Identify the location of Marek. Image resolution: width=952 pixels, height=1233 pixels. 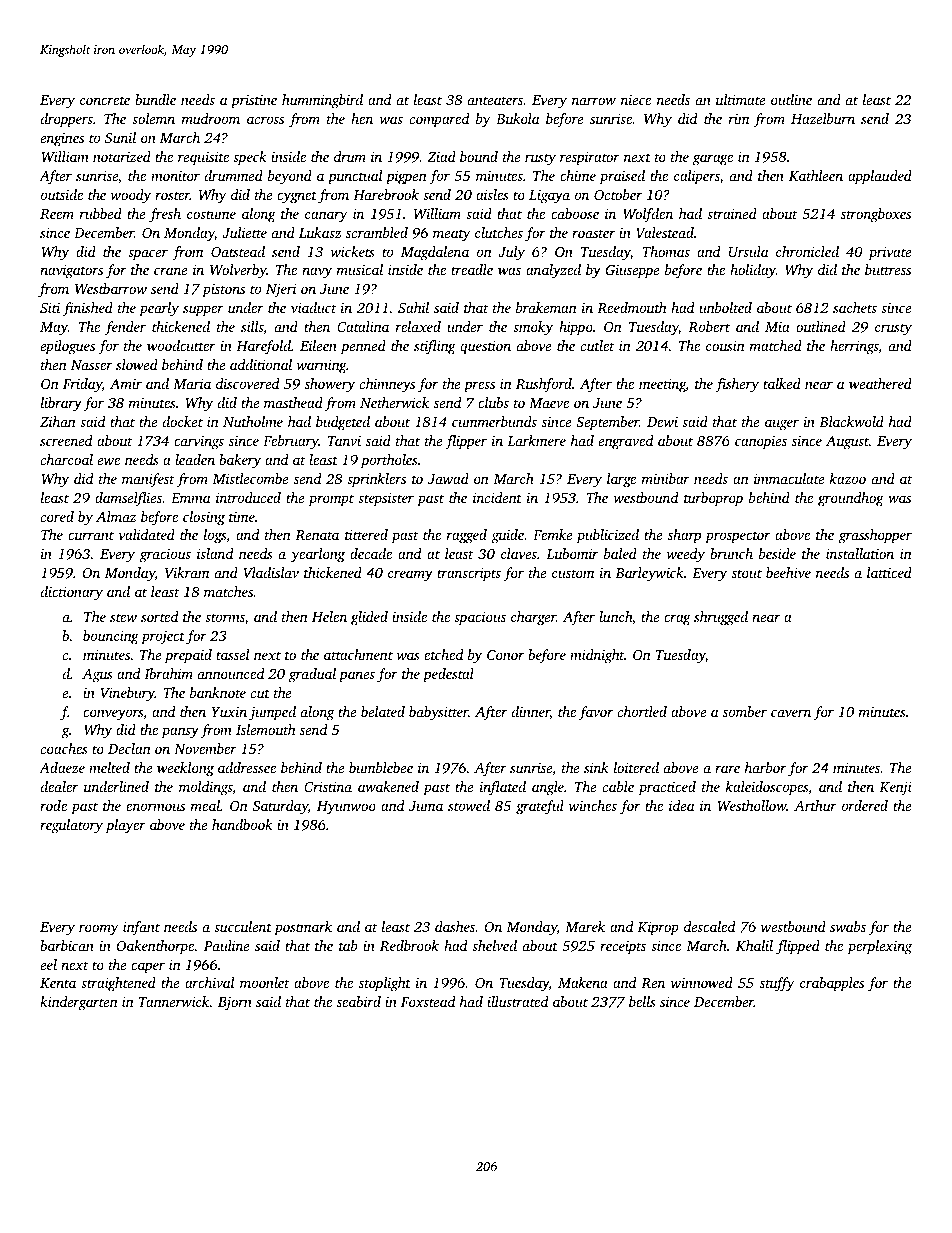
(585, 926).
